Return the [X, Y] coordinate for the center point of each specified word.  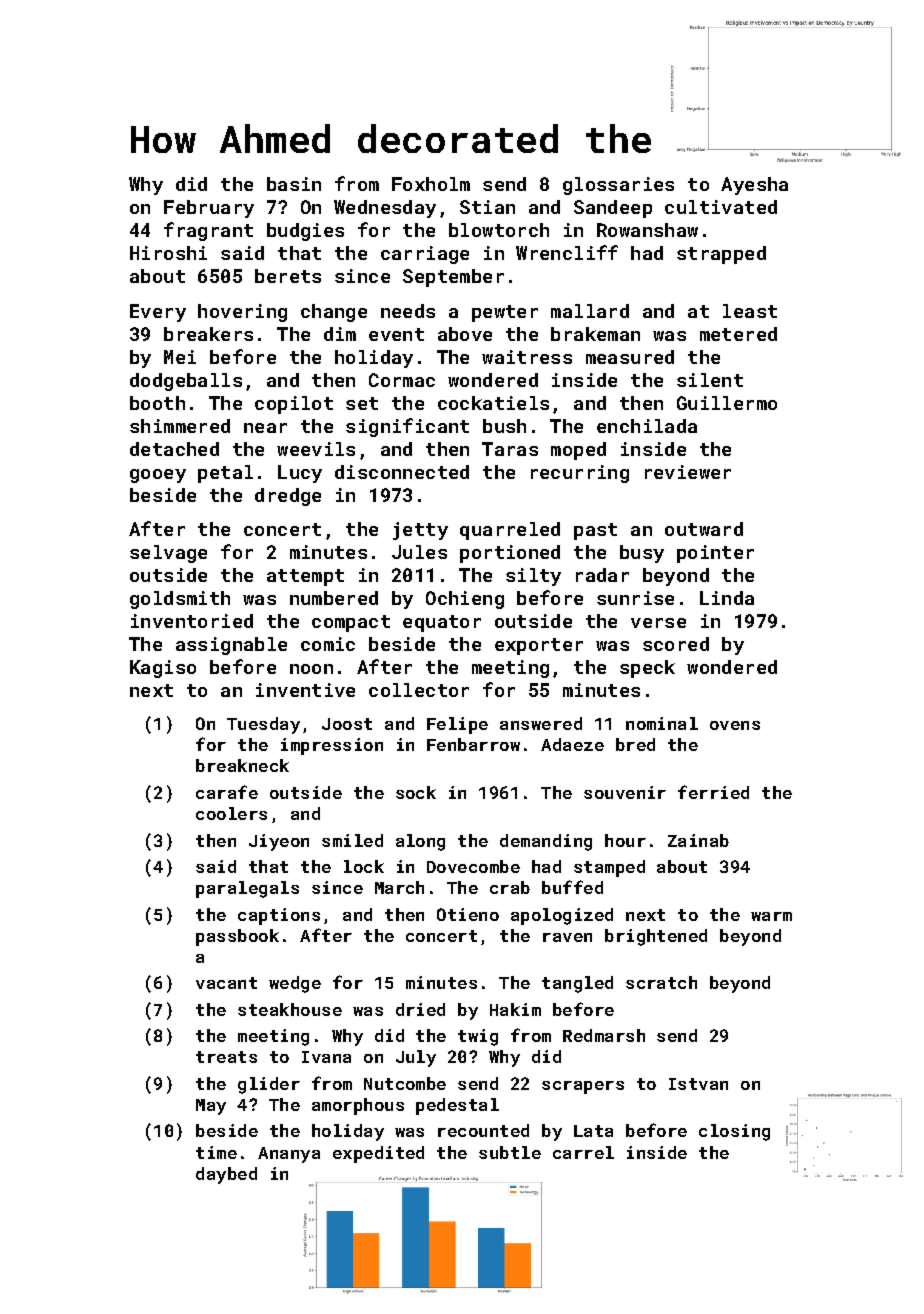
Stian [487, 207]
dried [420, 1009]
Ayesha [754, 186]
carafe [227, 792]
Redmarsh [604, 1035]
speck [647, 669]
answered [541, 723]
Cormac [402, 380]
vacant [226, 983]
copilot [294, 405]
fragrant [208, 231]
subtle [510, 1152]
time [216, 1152]
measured [630, 357]
